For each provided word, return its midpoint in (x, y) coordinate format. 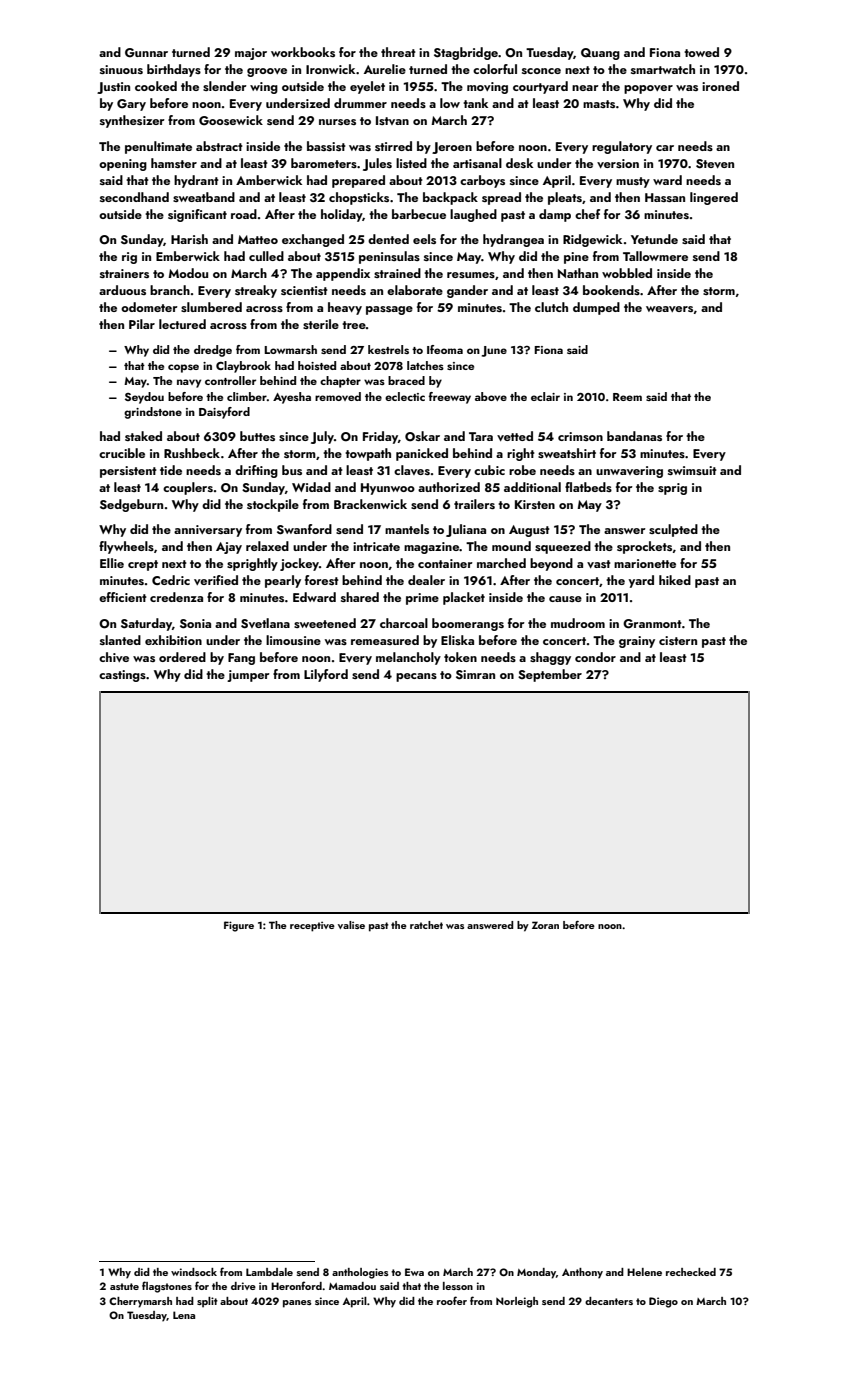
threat (398, 52)
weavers (669, 309)
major (251, 54)
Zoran (545, 925)
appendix (343, 274)
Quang (600, 54)
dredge (213, 351)
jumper (248, 676)
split (207, 1302)
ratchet (426, 925)
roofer (452, 1300)
